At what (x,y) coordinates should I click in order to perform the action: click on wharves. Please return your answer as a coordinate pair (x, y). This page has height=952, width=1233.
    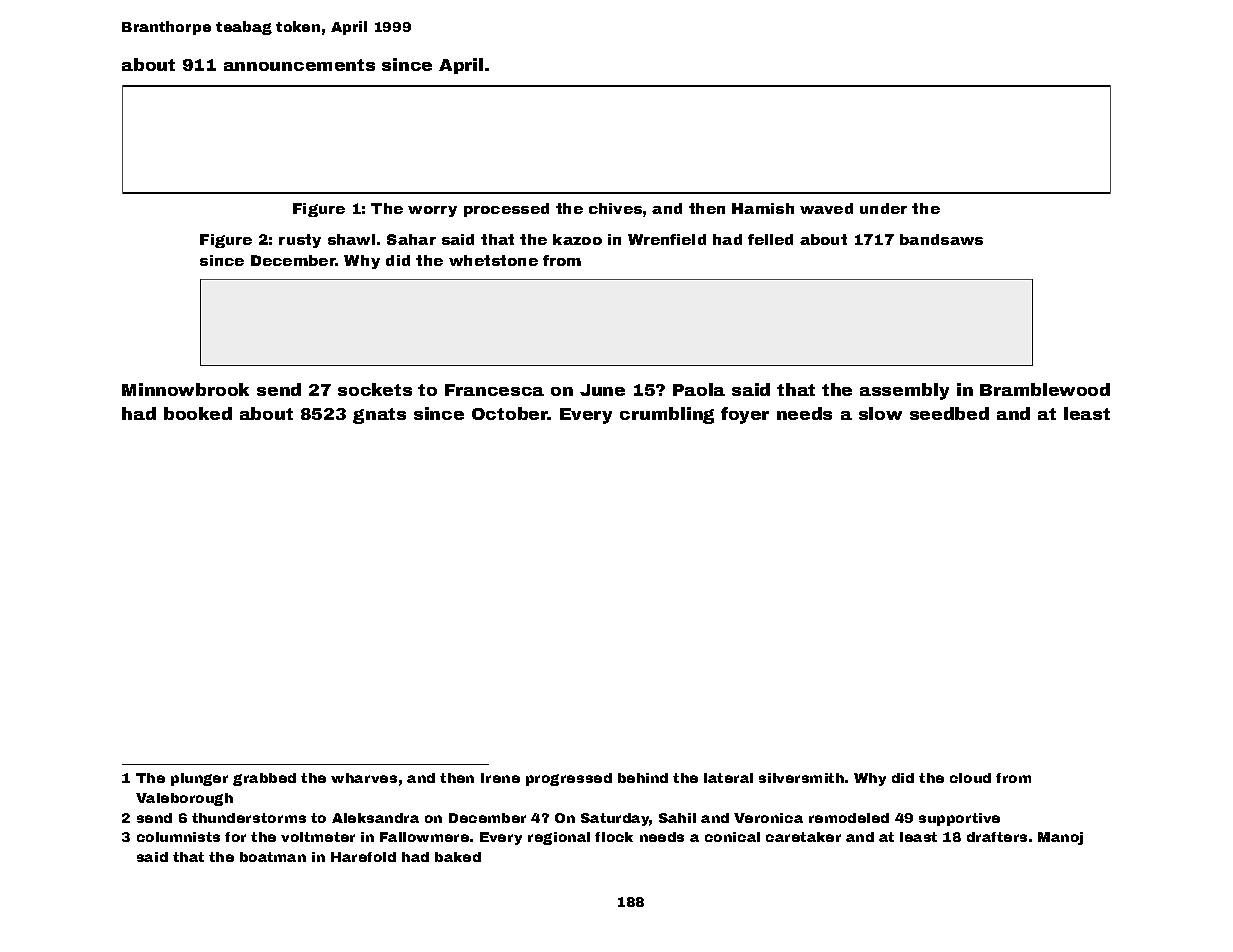
    Looking at the image, I should click on (364, 778).
